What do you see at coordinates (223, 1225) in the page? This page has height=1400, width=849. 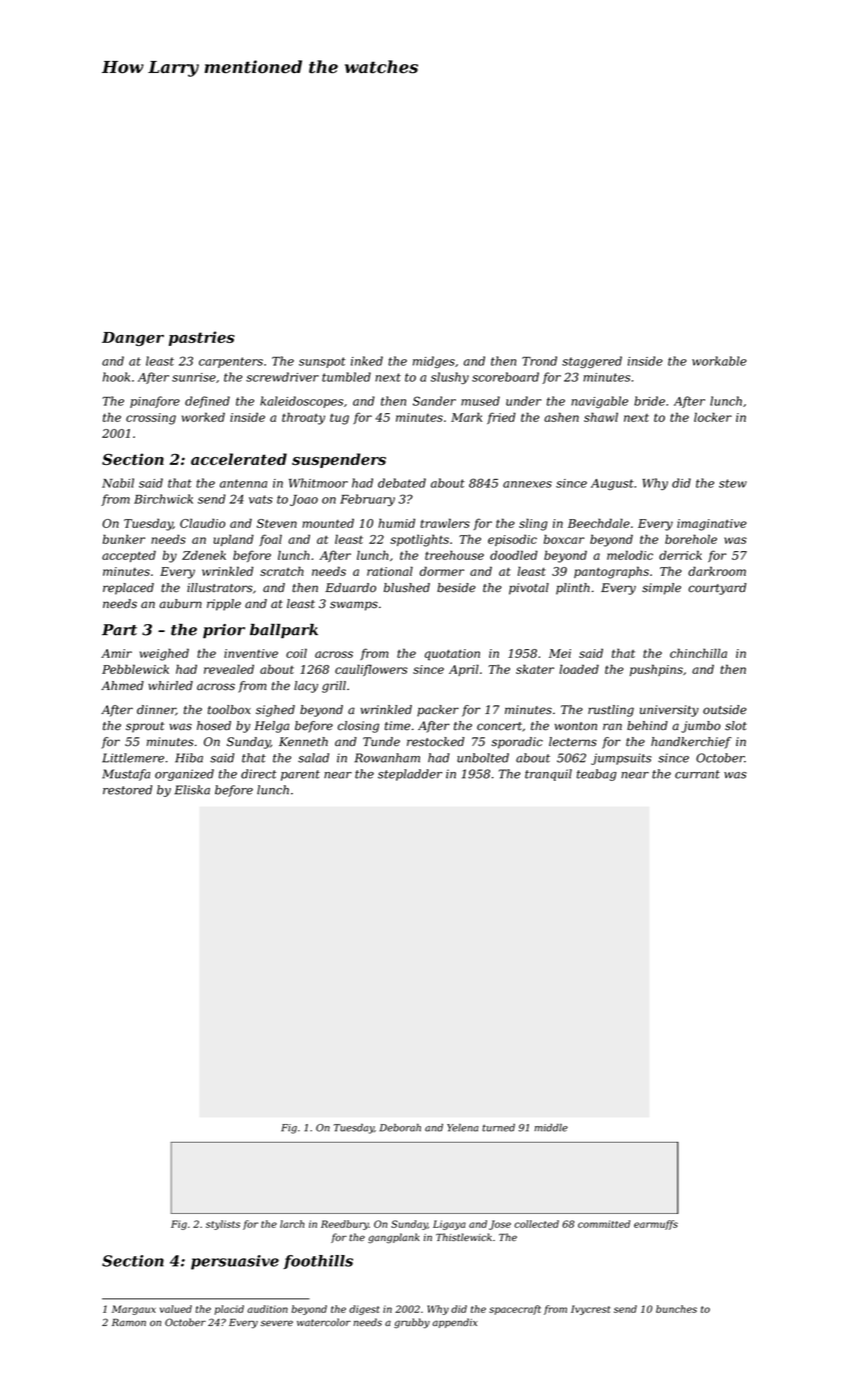 I see `stylists` at bounding box center [223, 1225].
